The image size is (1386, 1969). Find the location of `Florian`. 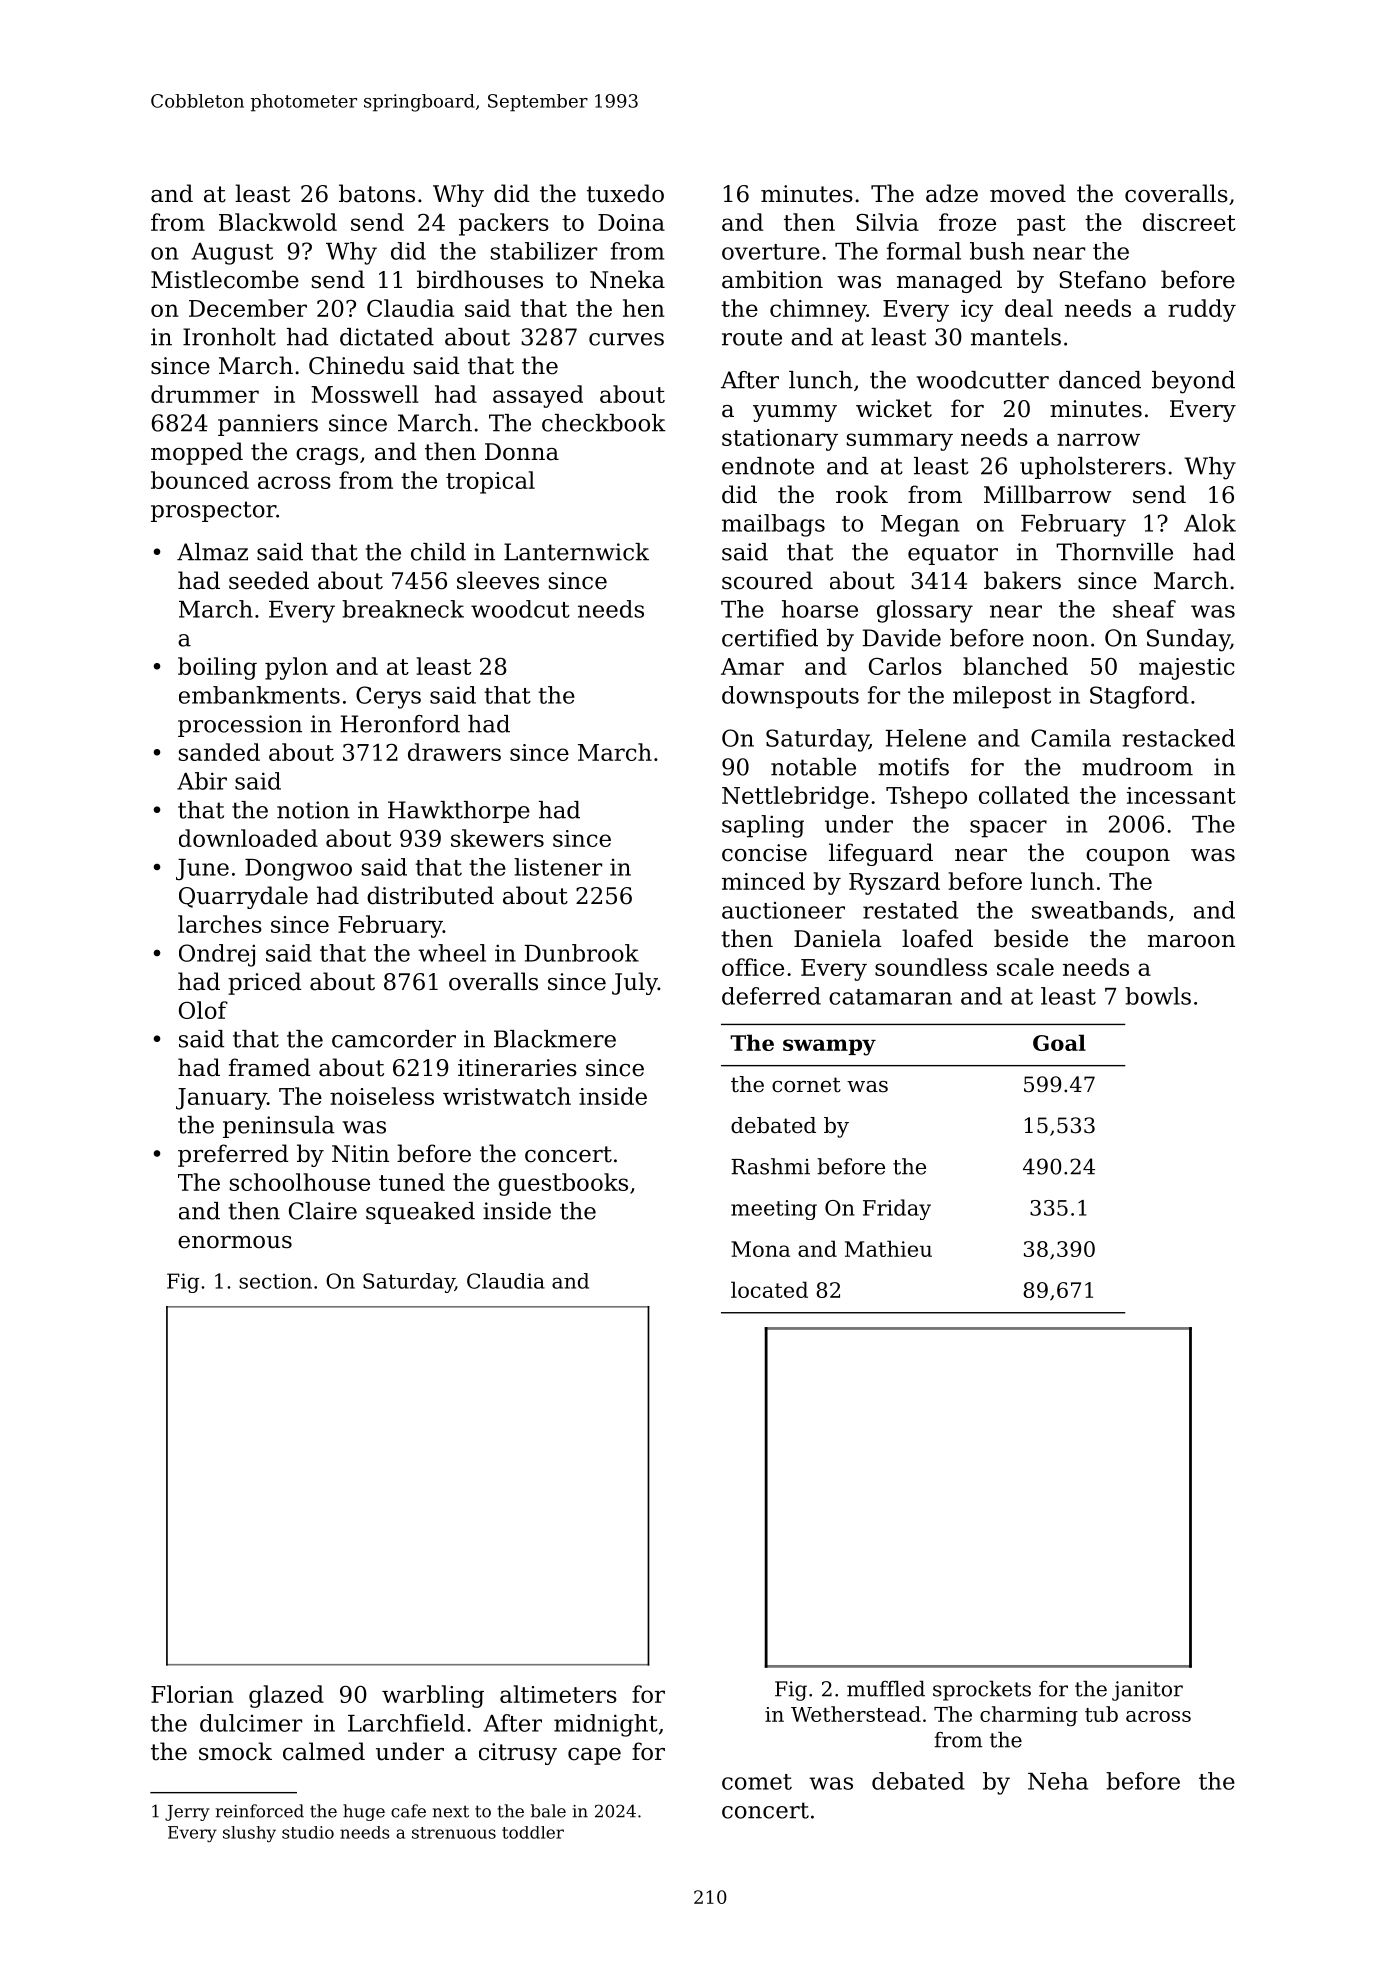

Florian is located at coordinates (192, 1694).
